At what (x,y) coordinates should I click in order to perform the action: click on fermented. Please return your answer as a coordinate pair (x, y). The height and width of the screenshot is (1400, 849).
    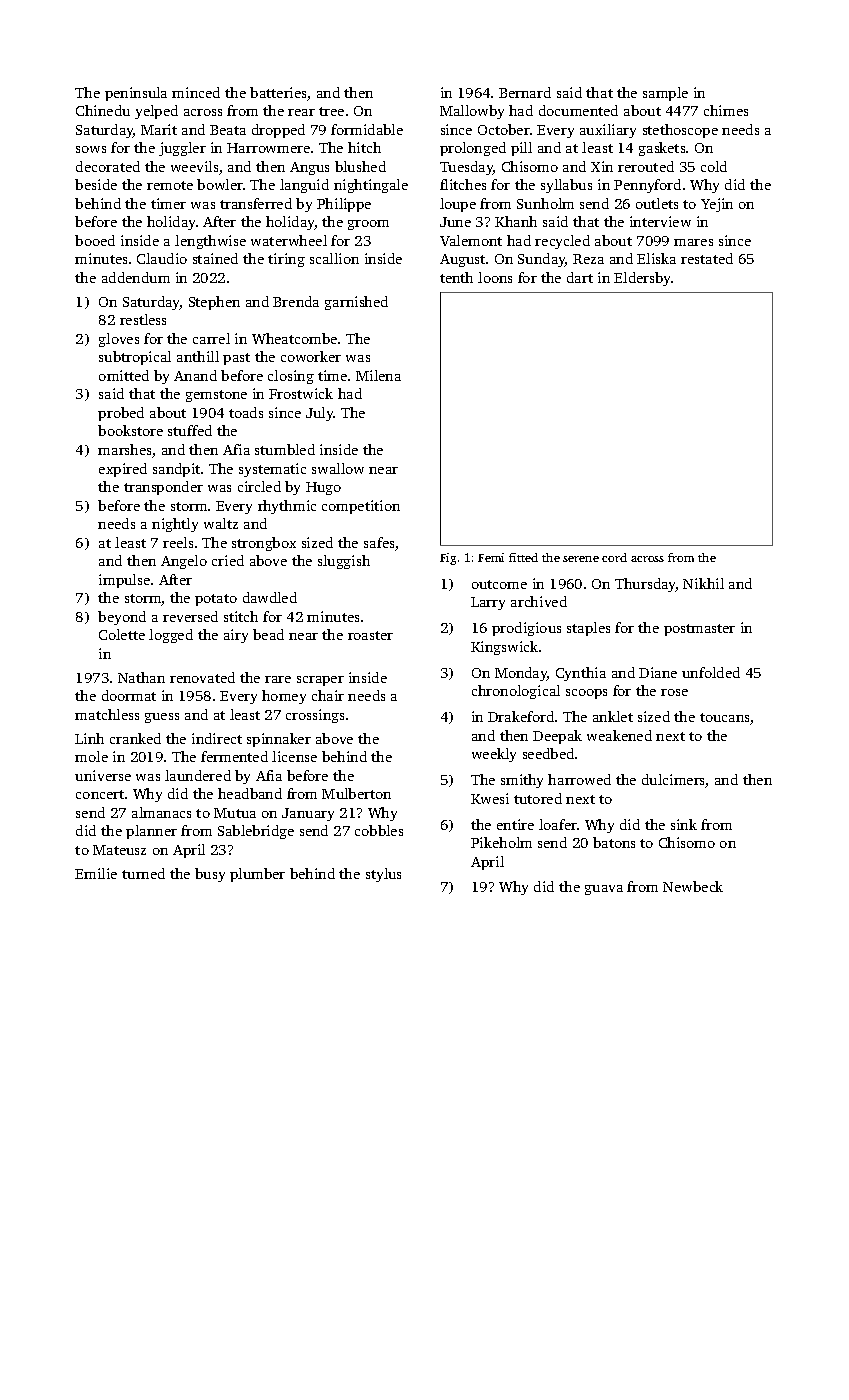
    Looking at the image, I should click on (234, 756).
